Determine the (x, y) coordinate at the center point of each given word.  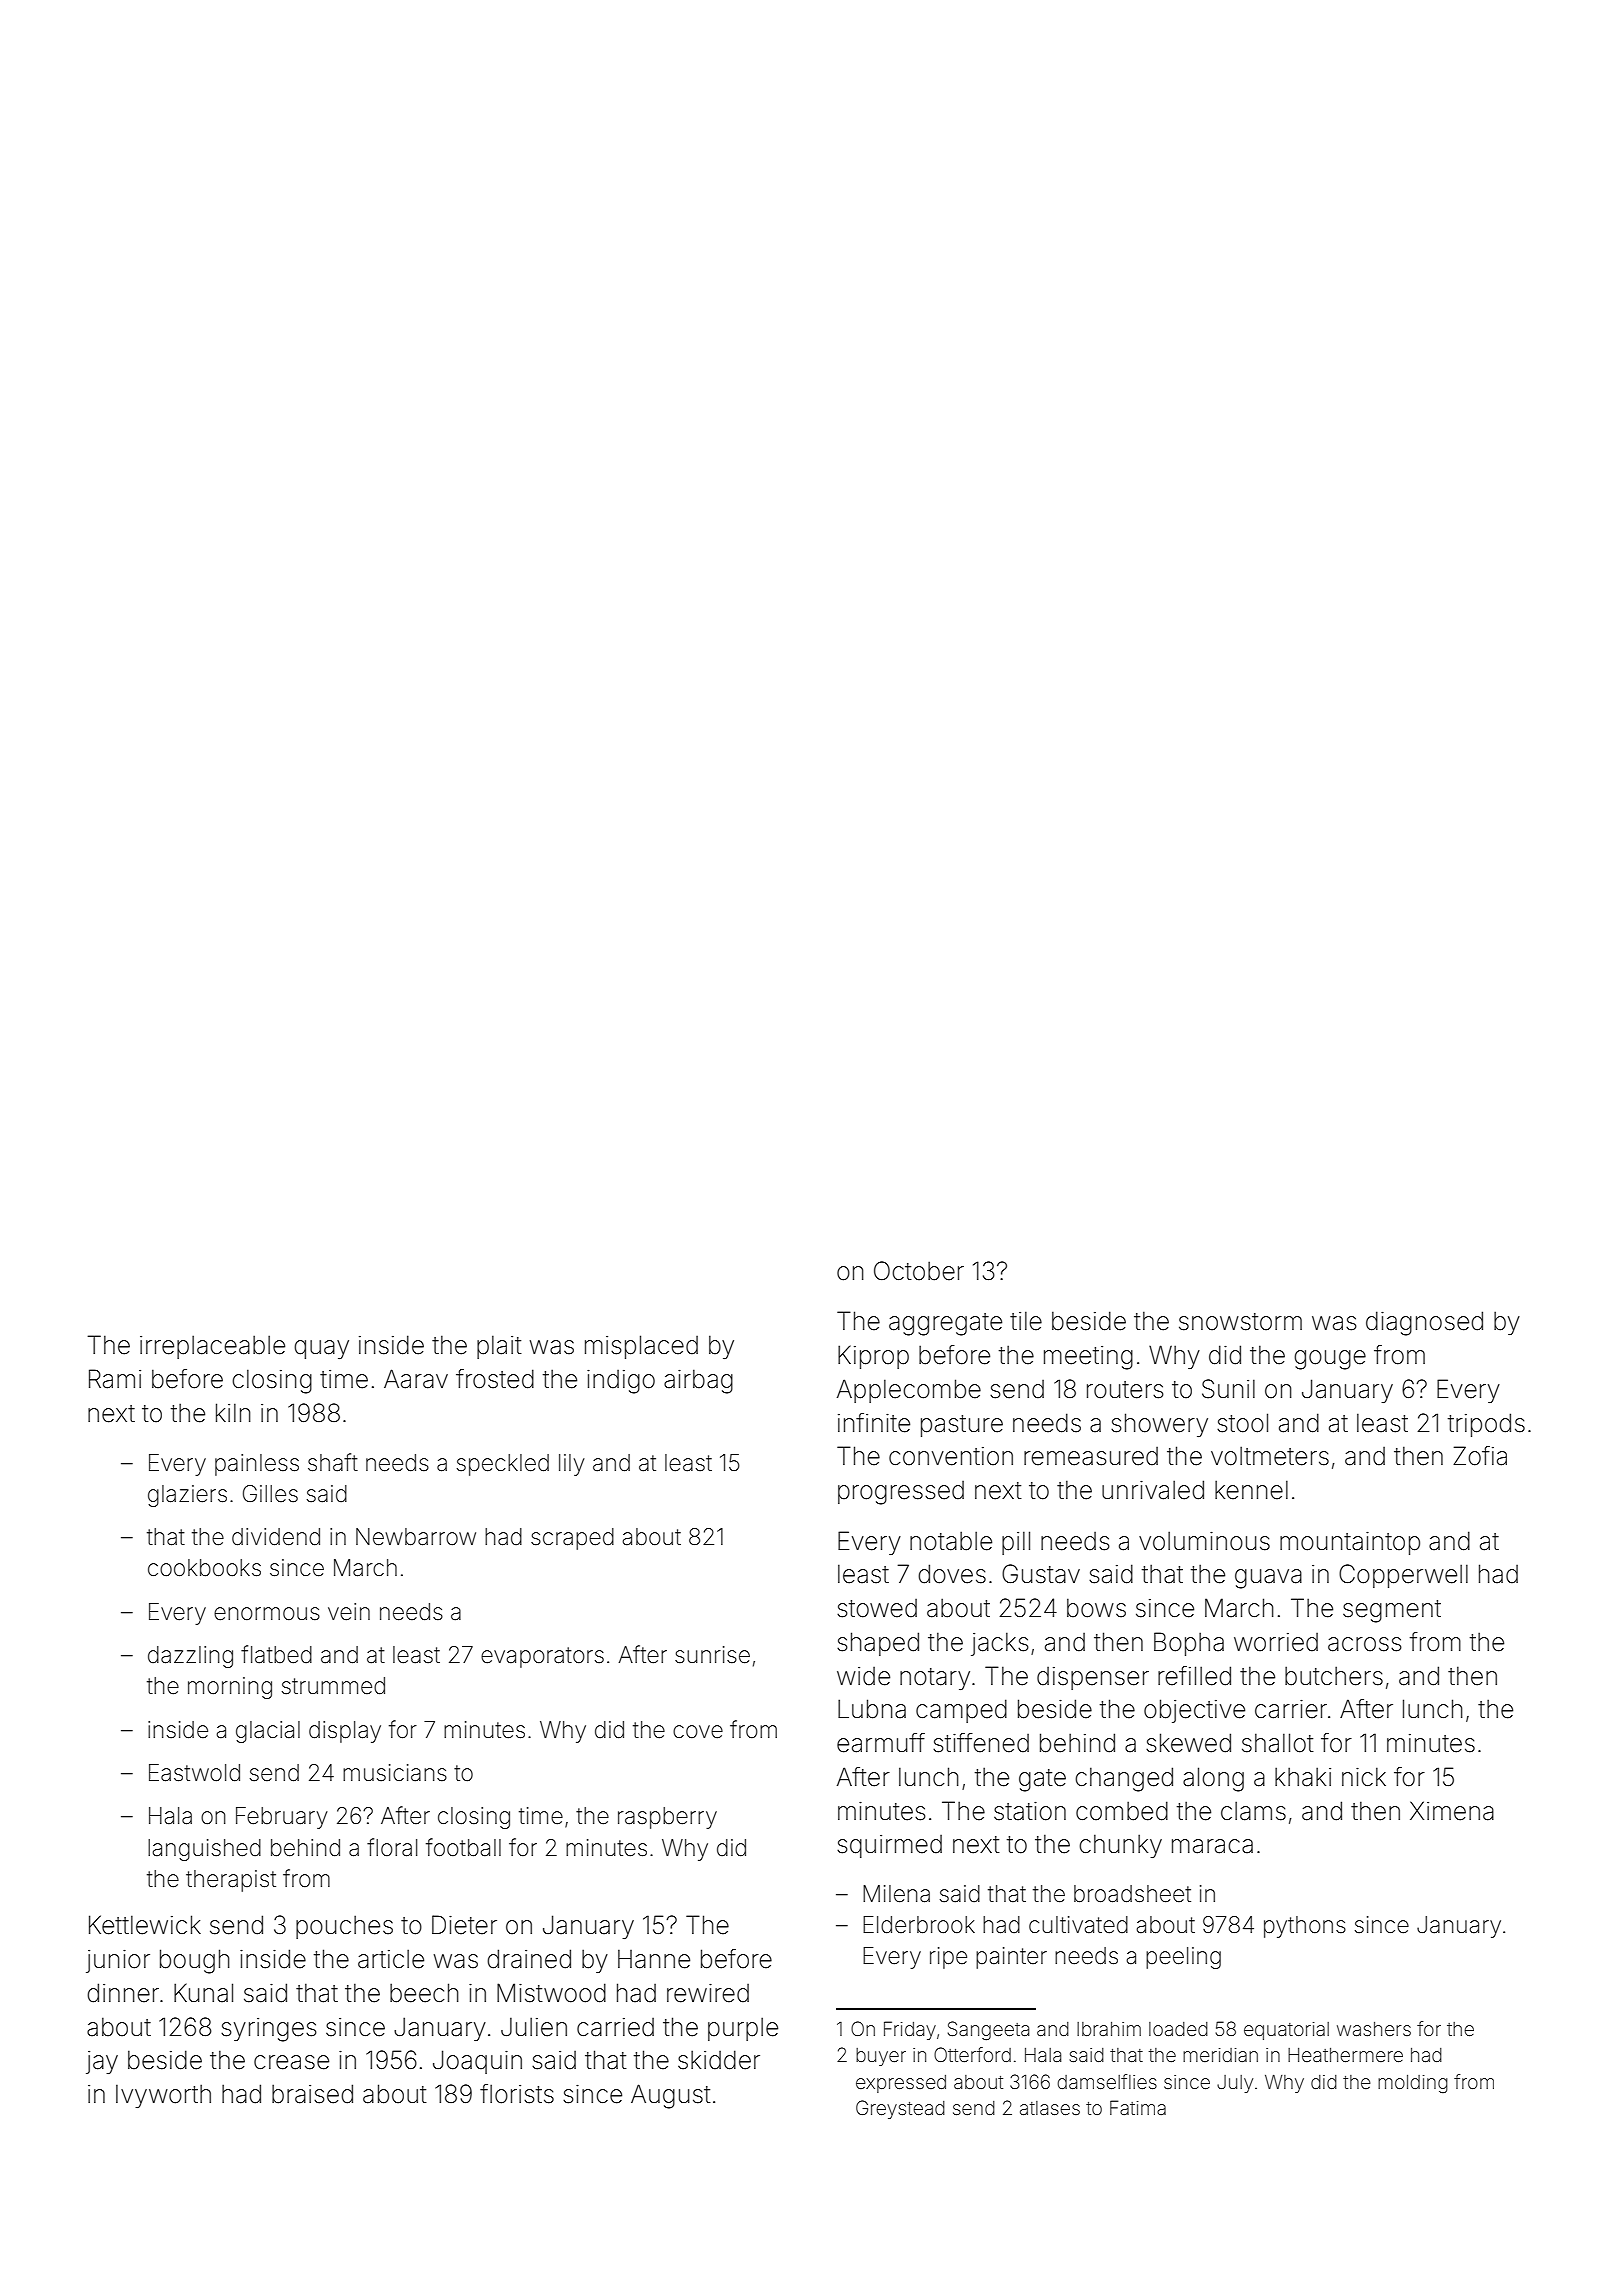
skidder (719, 2060)
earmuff (881, 1743)
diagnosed (1424, 1323)
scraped (572, 1539)
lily (572, 1465)
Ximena (1452, 1811)
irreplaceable (212, 1347)
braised (312, 2094)
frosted (495, 1379)
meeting (1088, 1358)
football (463, 1847)
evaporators (542, 1657)
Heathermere (1345, 2055)
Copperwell (1403, 1576)
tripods (1486, 1425)
